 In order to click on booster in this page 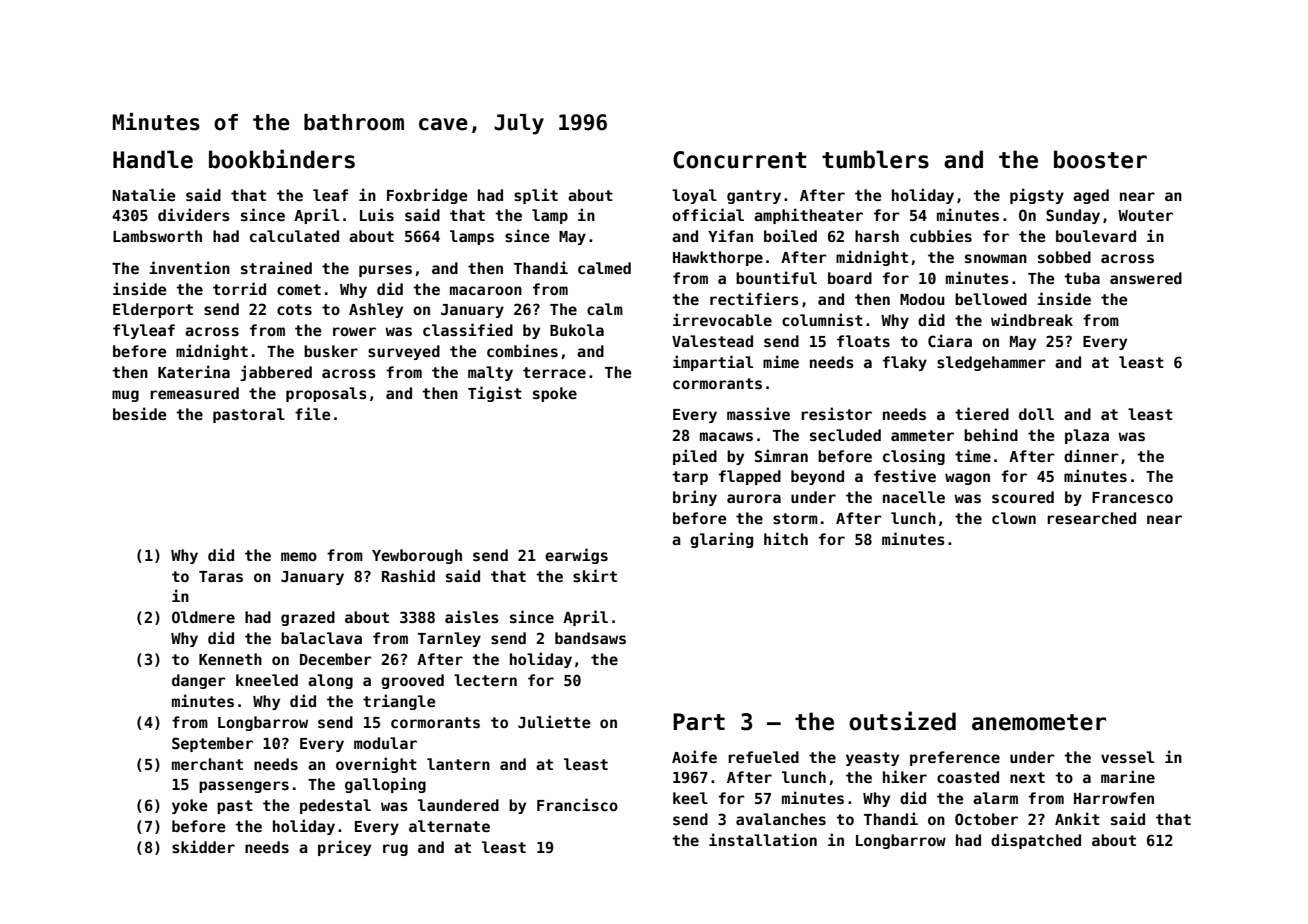, I will do `click(1100, 159)`.
